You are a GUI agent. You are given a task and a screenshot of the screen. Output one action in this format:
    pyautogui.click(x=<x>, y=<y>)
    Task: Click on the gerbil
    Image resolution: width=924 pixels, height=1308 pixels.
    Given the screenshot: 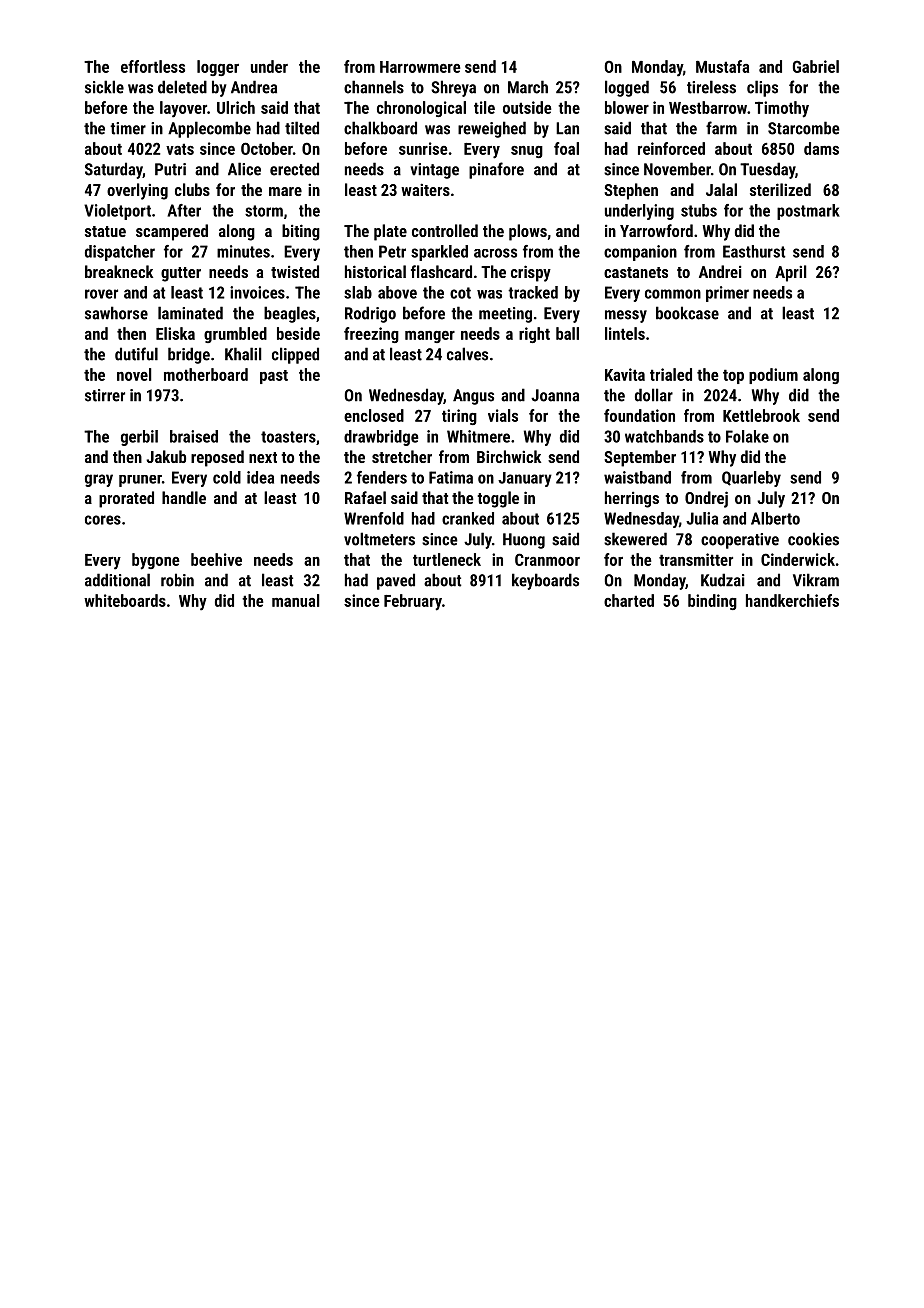 What is the action you would take?
    pyautogui.click(x=139, y=438)
